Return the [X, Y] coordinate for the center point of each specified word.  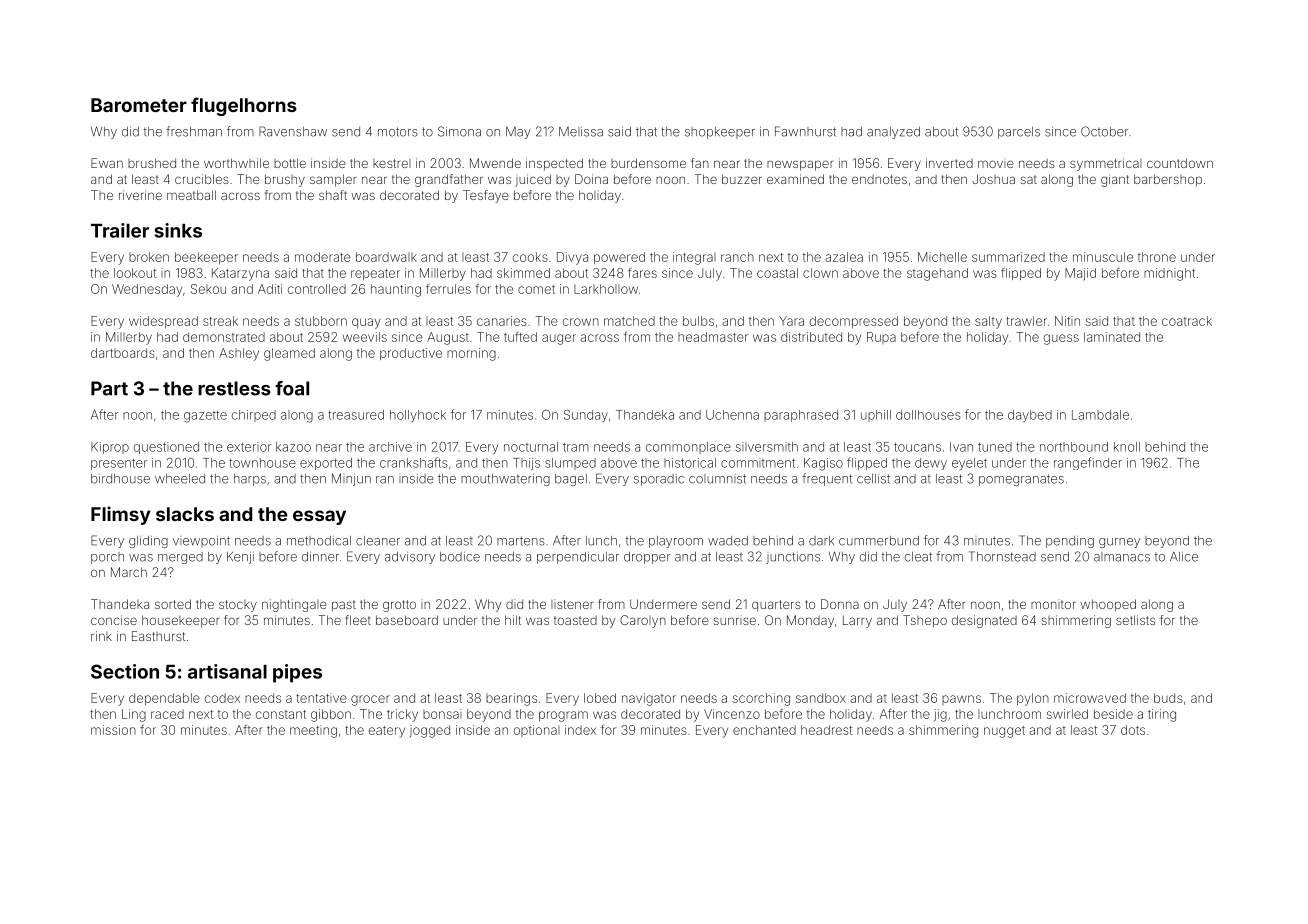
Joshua [993, 179]
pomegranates [1021, 480]
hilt [513, 620]
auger [559, 339]
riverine [140, 195]
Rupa [881, 338]
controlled [317, 289]
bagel [571, 480]
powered [619, 258]
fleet [358, 620]
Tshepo [925, 621]
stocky [238, 606]
